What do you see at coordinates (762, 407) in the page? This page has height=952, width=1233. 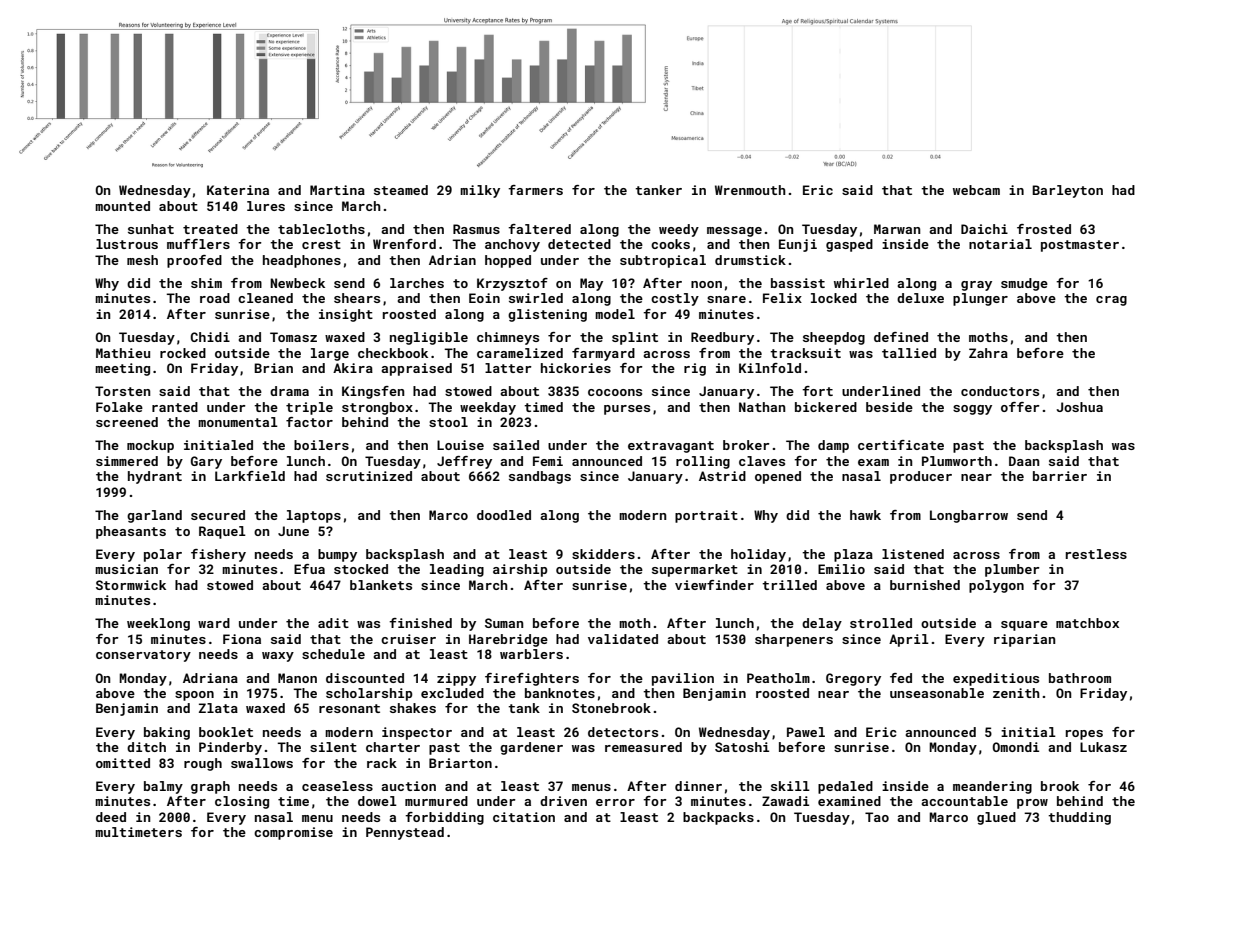 I see `Nathan` at bounding box center [762, 407].
